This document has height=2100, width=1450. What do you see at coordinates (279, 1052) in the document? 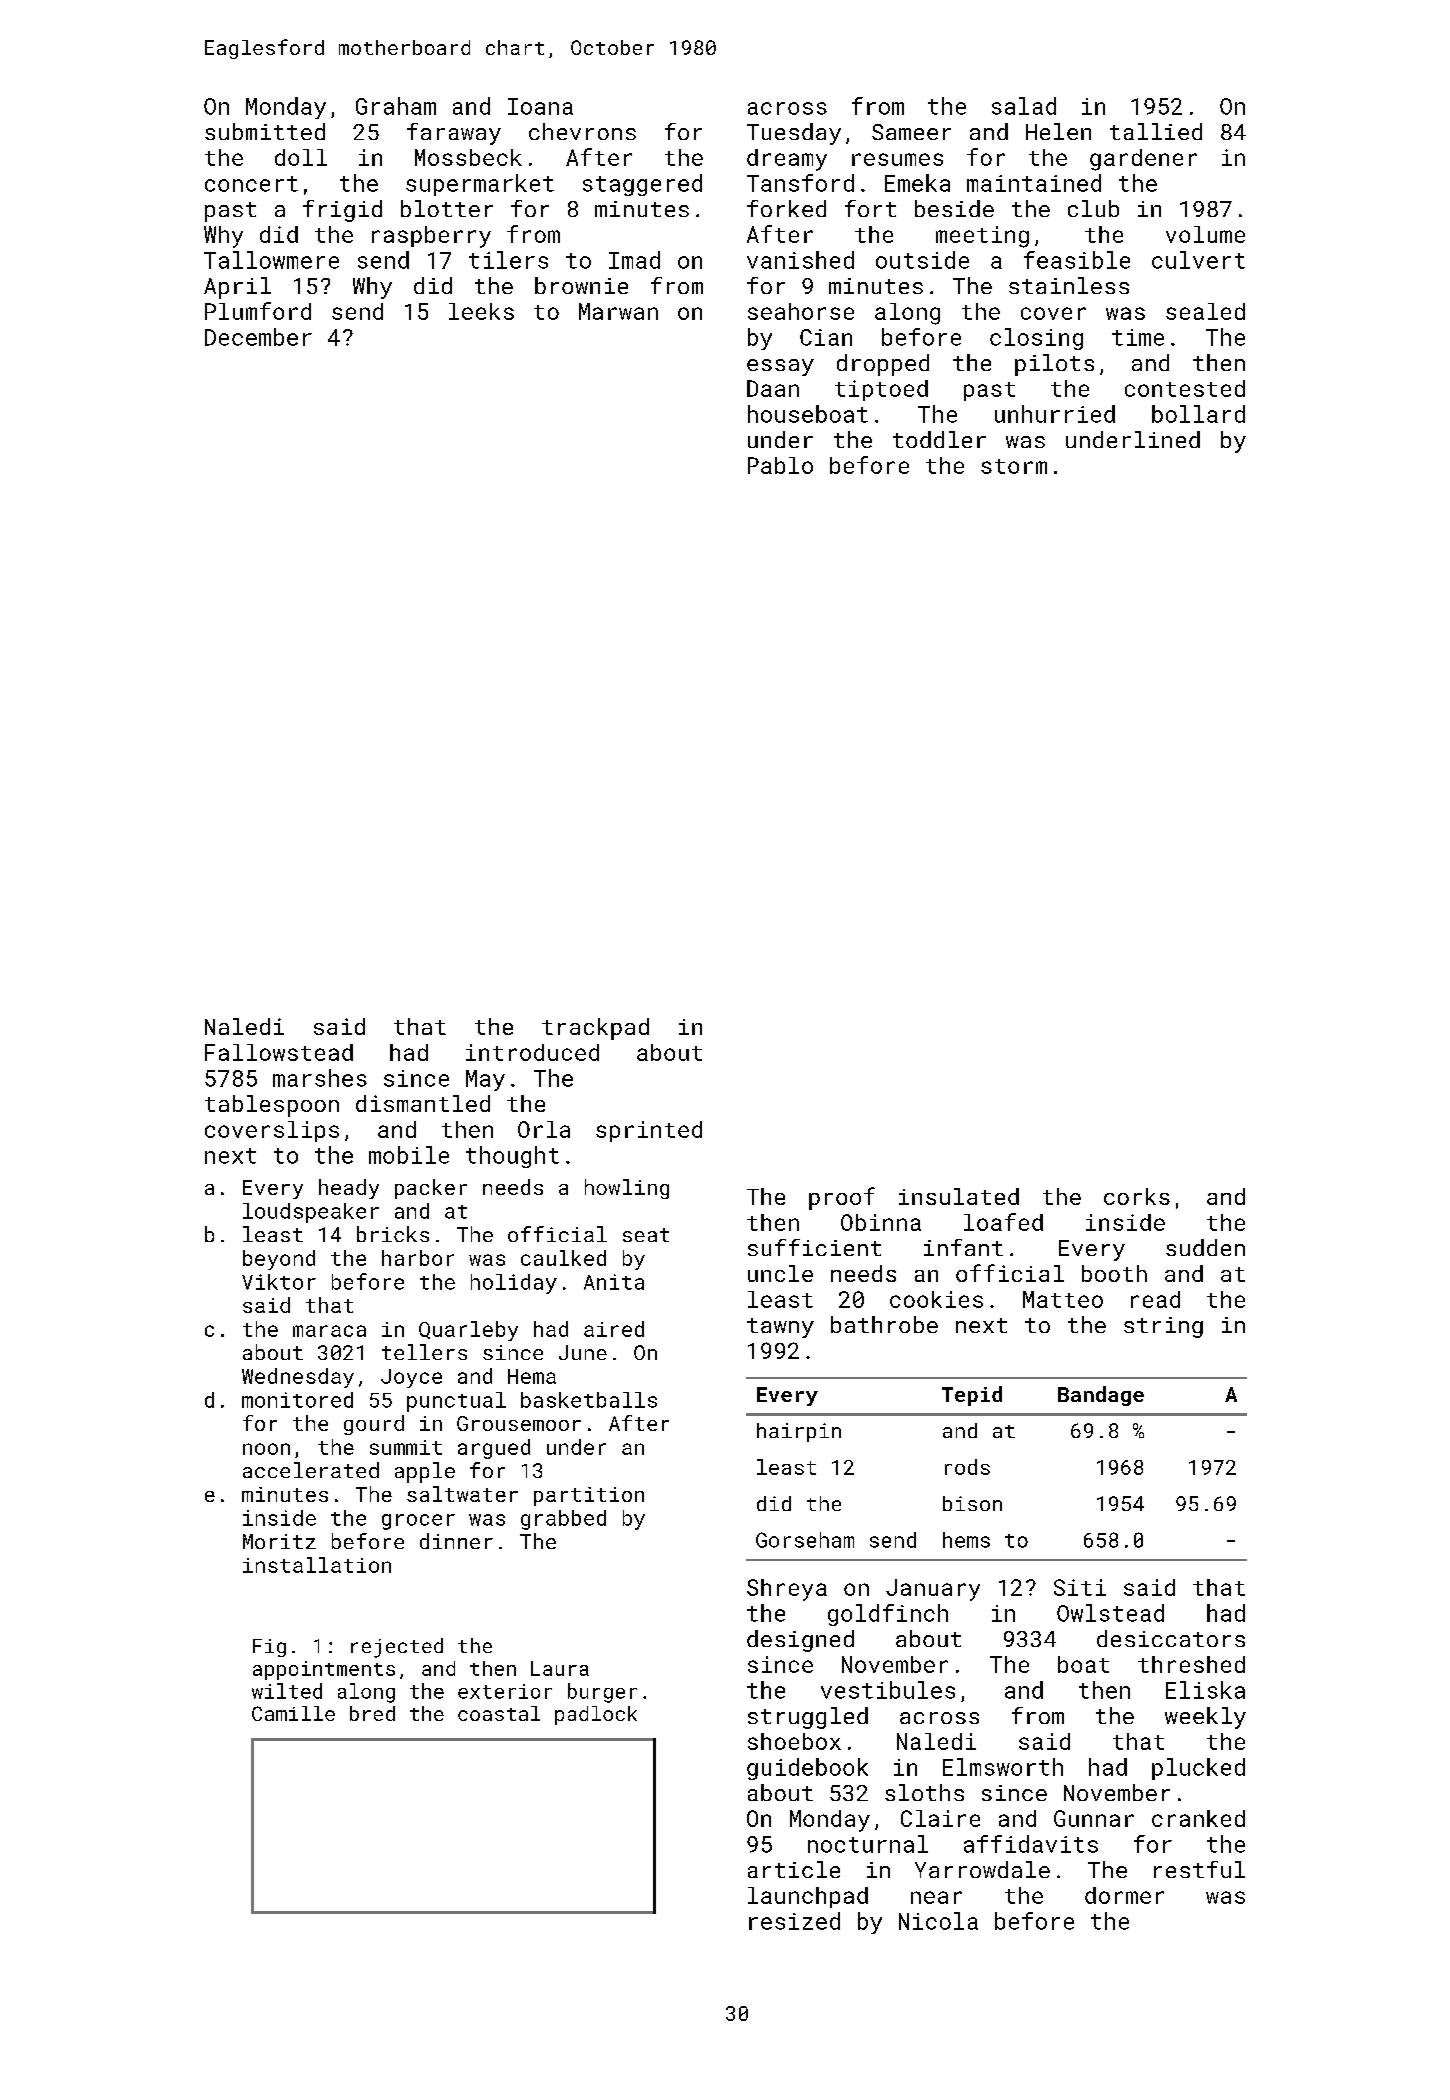
I see `Fallowstead` at bounding box center [279, 1052].
